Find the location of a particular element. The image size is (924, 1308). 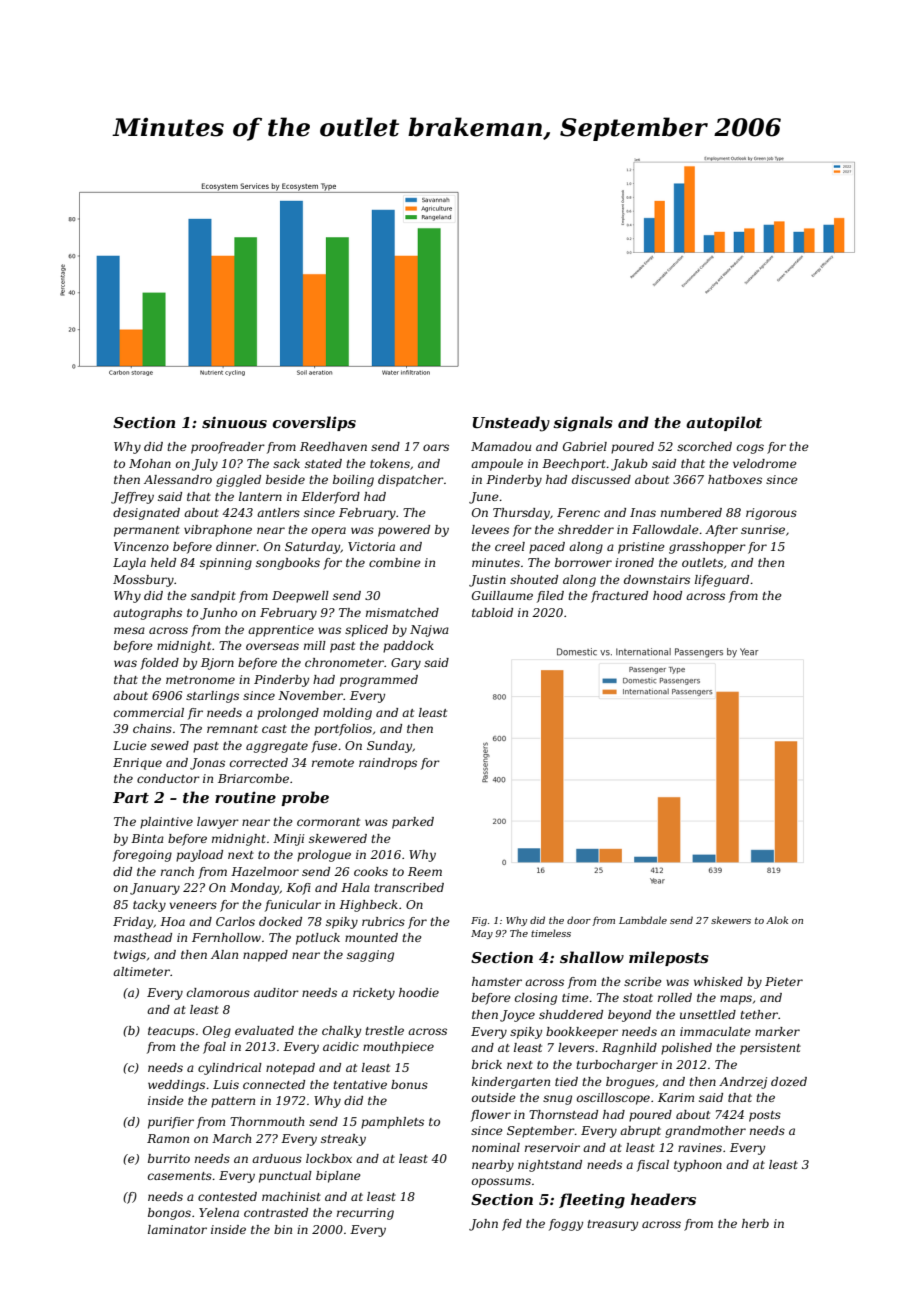

mouthpiece is located at coordinates (398, 1048).
